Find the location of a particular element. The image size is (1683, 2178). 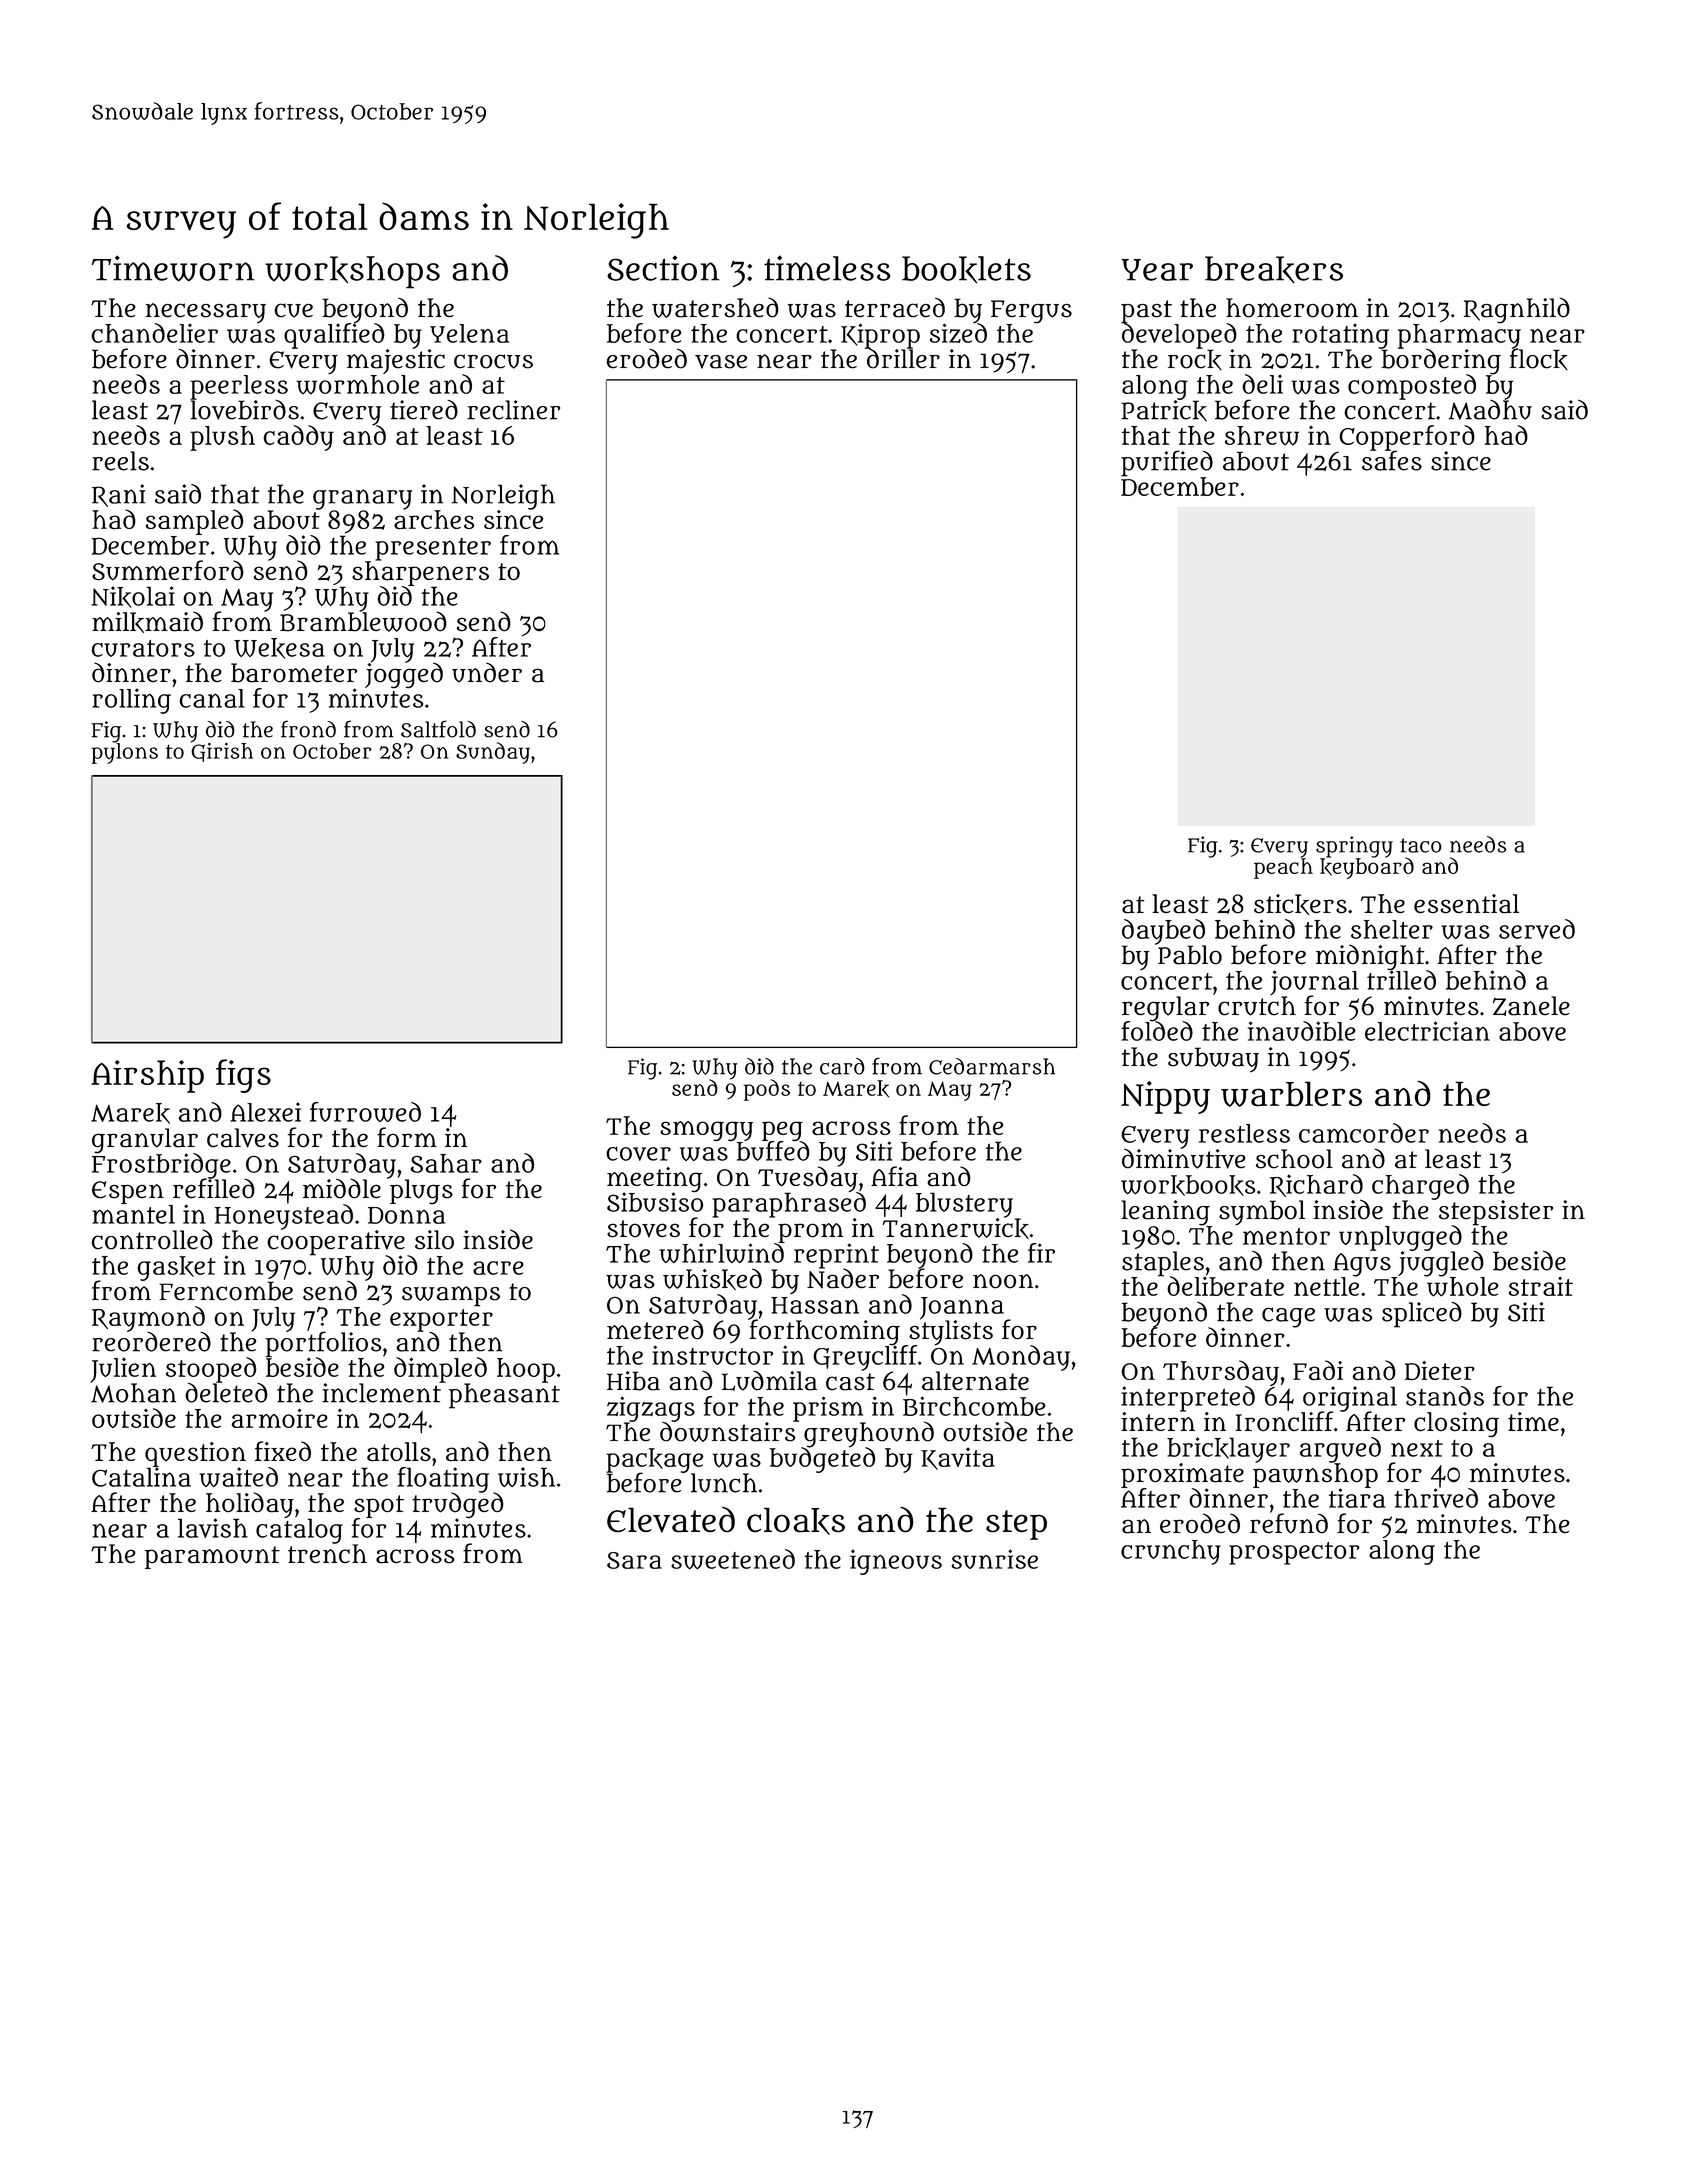

igneous is located at coordinates (896, 1562).
